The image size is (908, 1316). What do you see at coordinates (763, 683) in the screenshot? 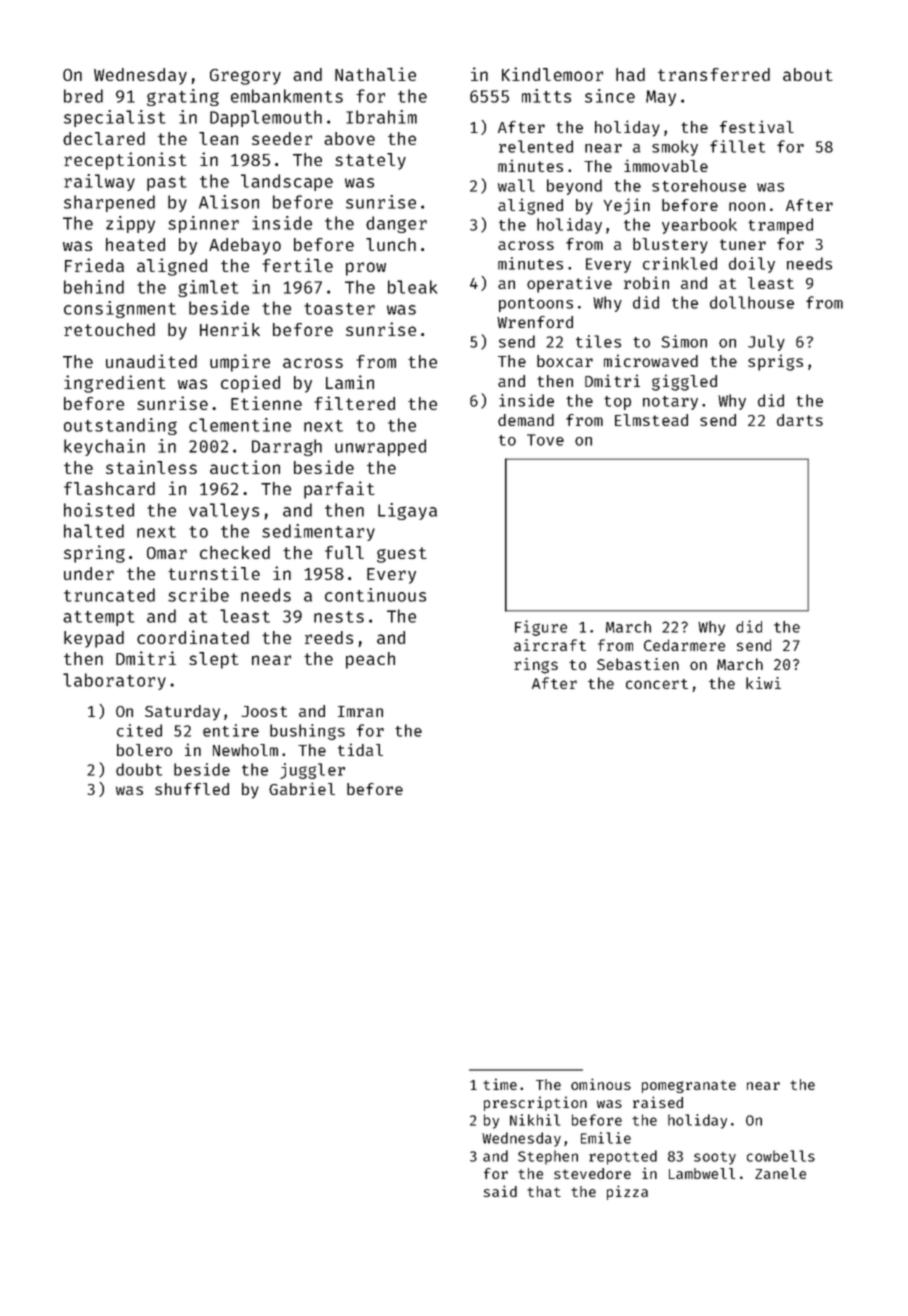
I see `kiwi` at bounding box center [763, 683].
